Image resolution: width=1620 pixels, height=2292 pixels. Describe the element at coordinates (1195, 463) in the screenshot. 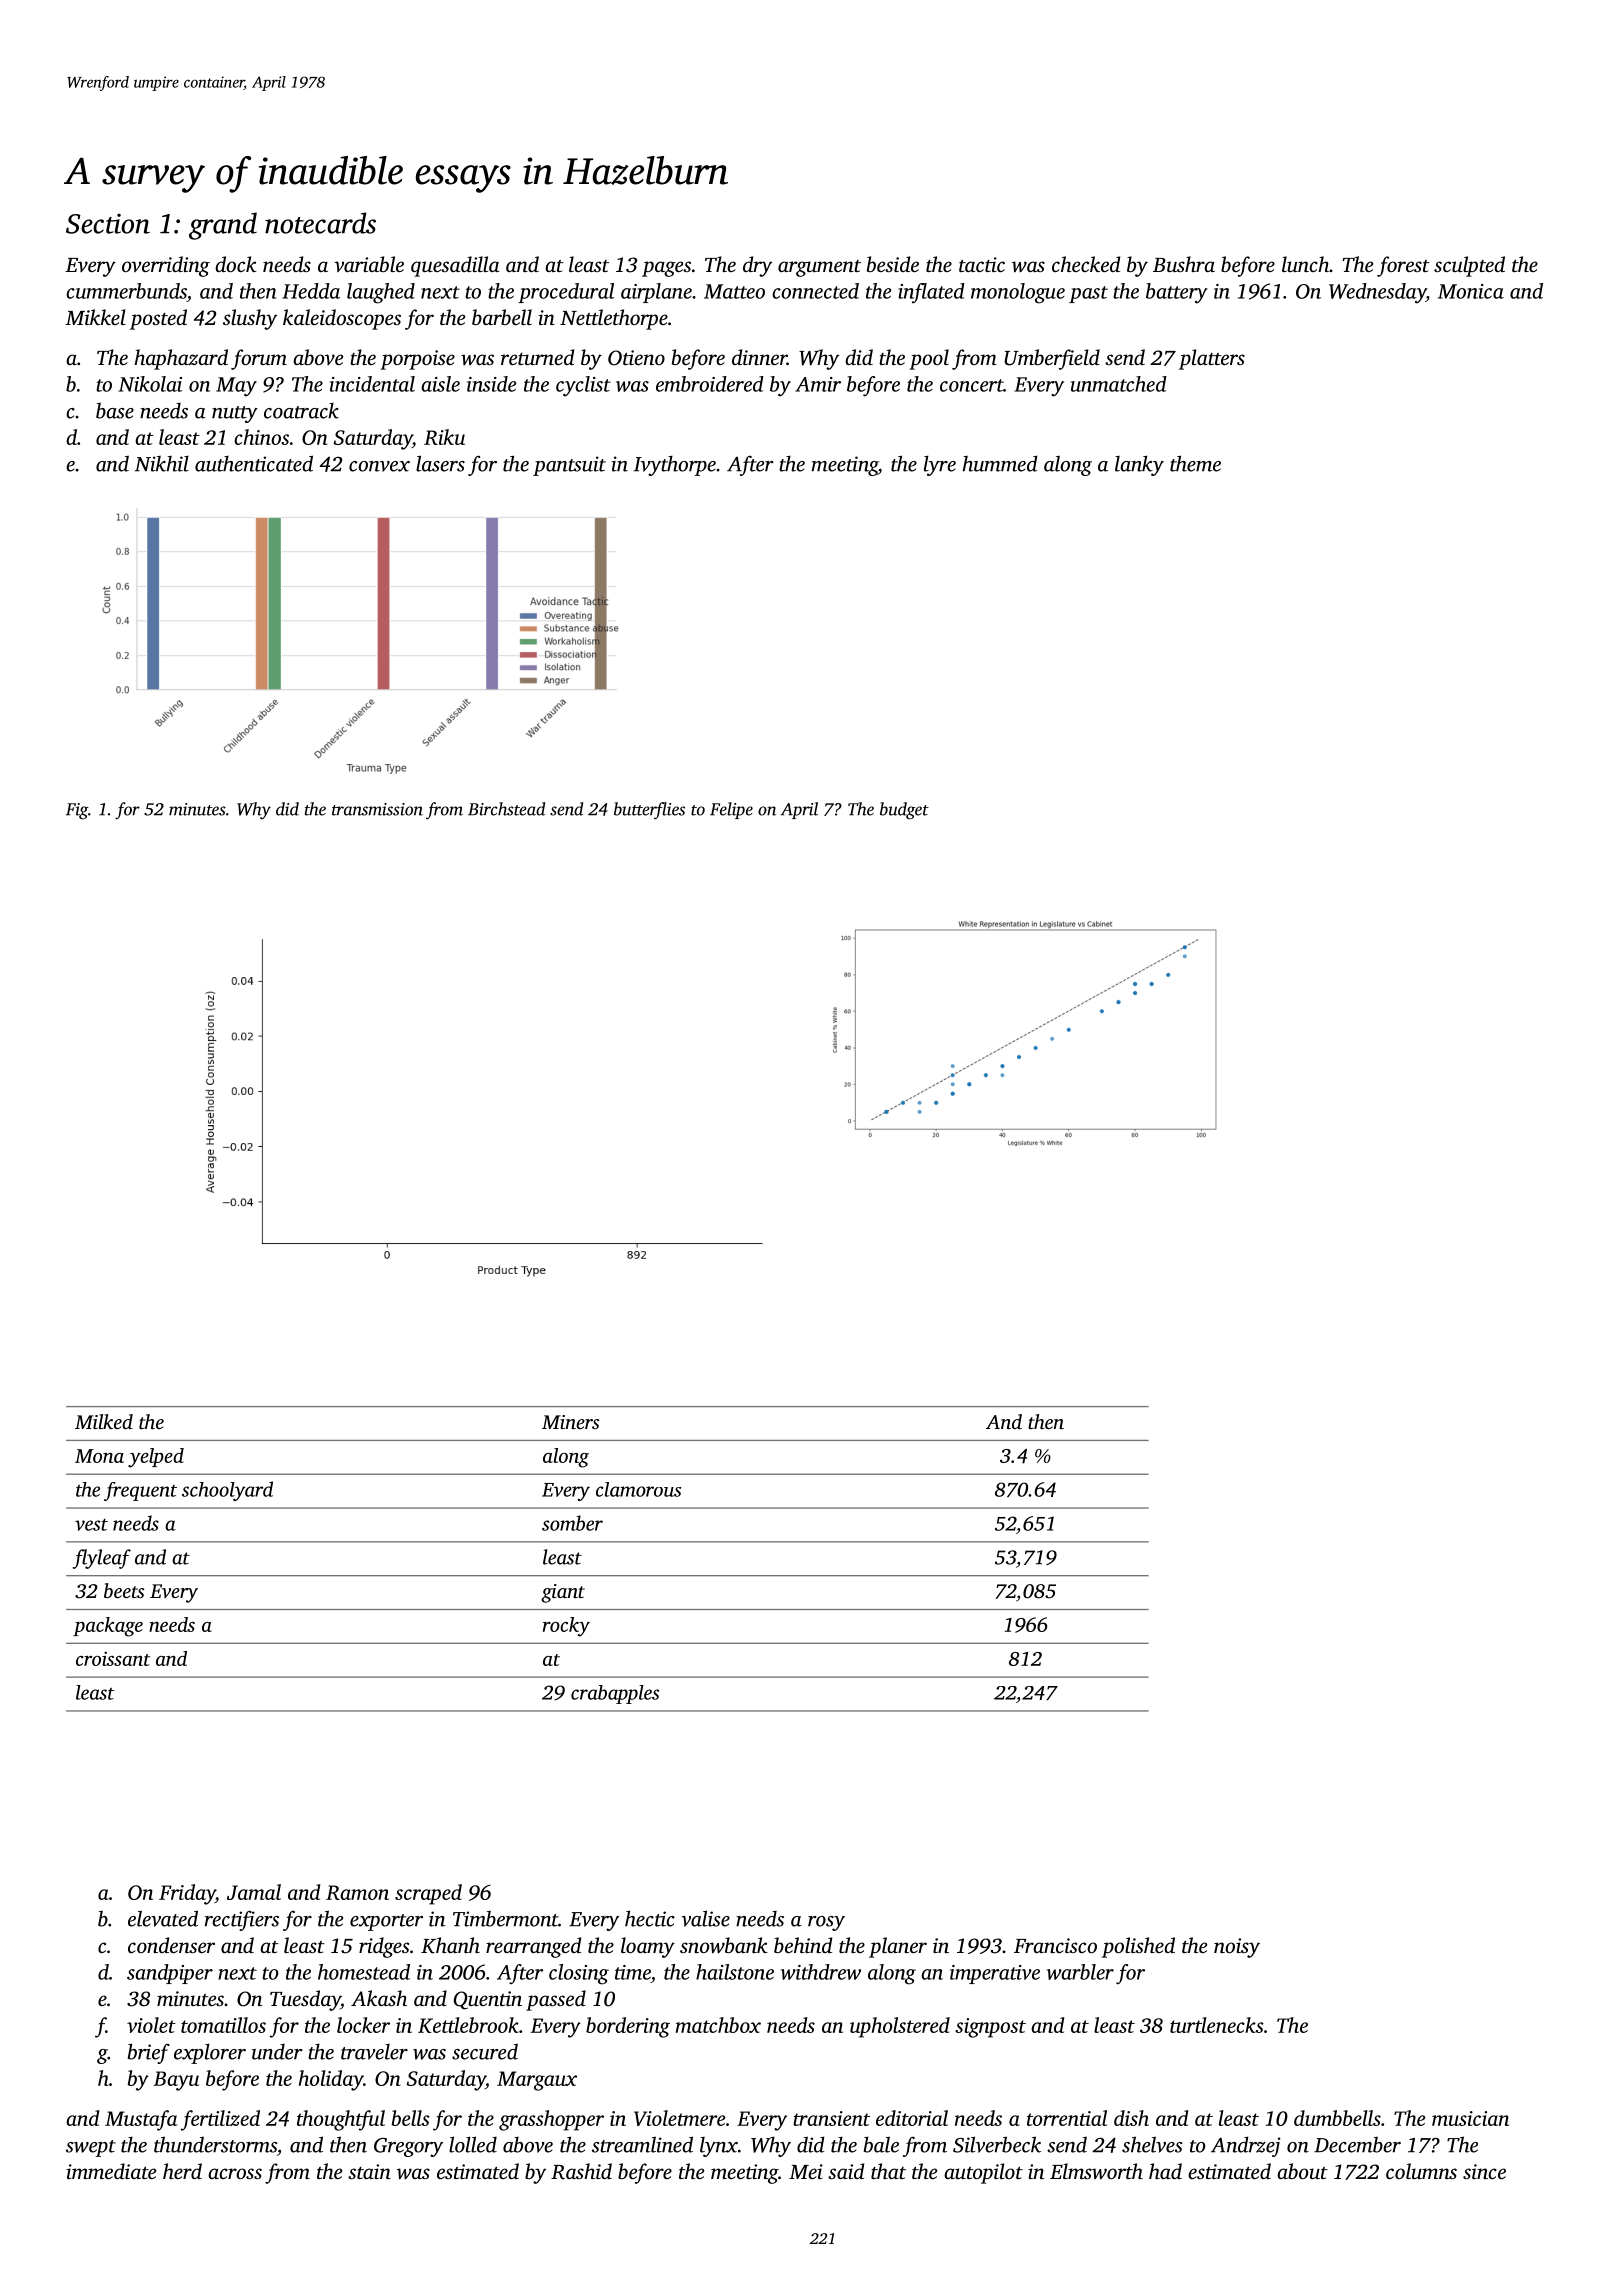

I see `theme` at that location.
